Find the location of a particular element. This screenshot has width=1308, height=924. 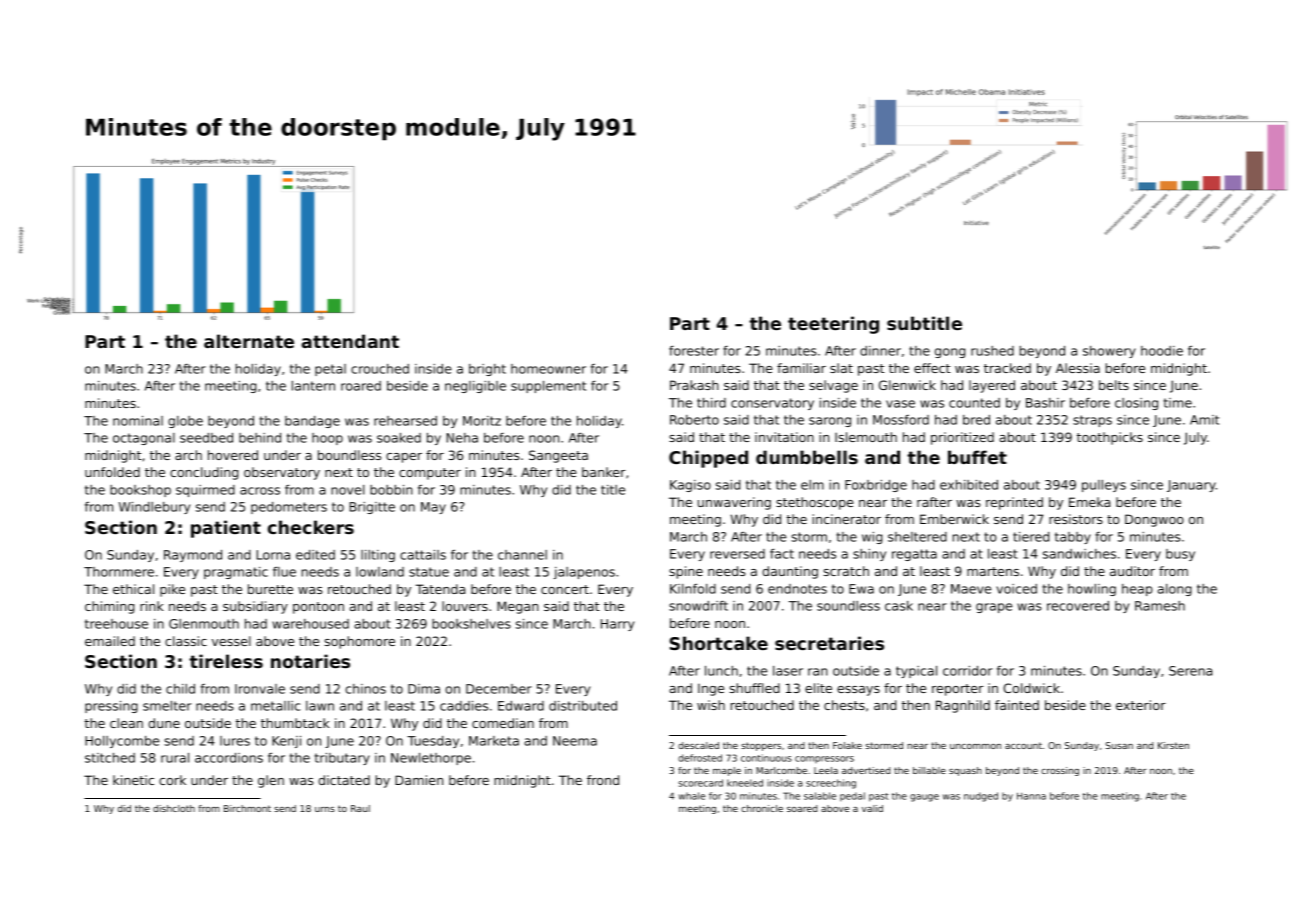

alternate is located at coordinates (249, 341).
